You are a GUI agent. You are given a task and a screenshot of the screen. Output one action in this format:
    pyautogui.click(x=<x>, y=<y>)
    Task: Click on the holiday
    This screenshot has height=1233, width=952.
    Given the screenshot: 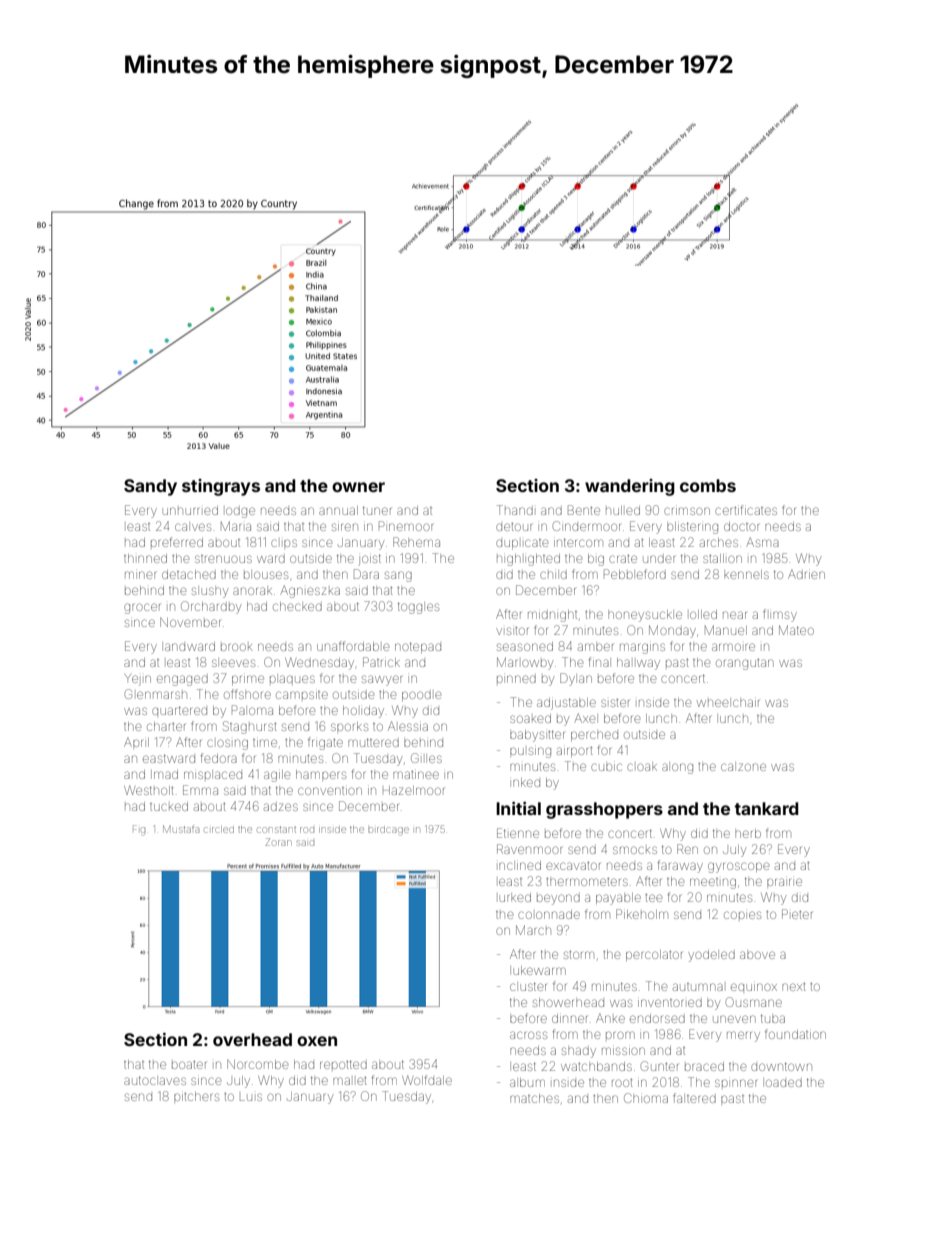 What is the action you would take?
    pyautogui.click(x=363, y=712)
